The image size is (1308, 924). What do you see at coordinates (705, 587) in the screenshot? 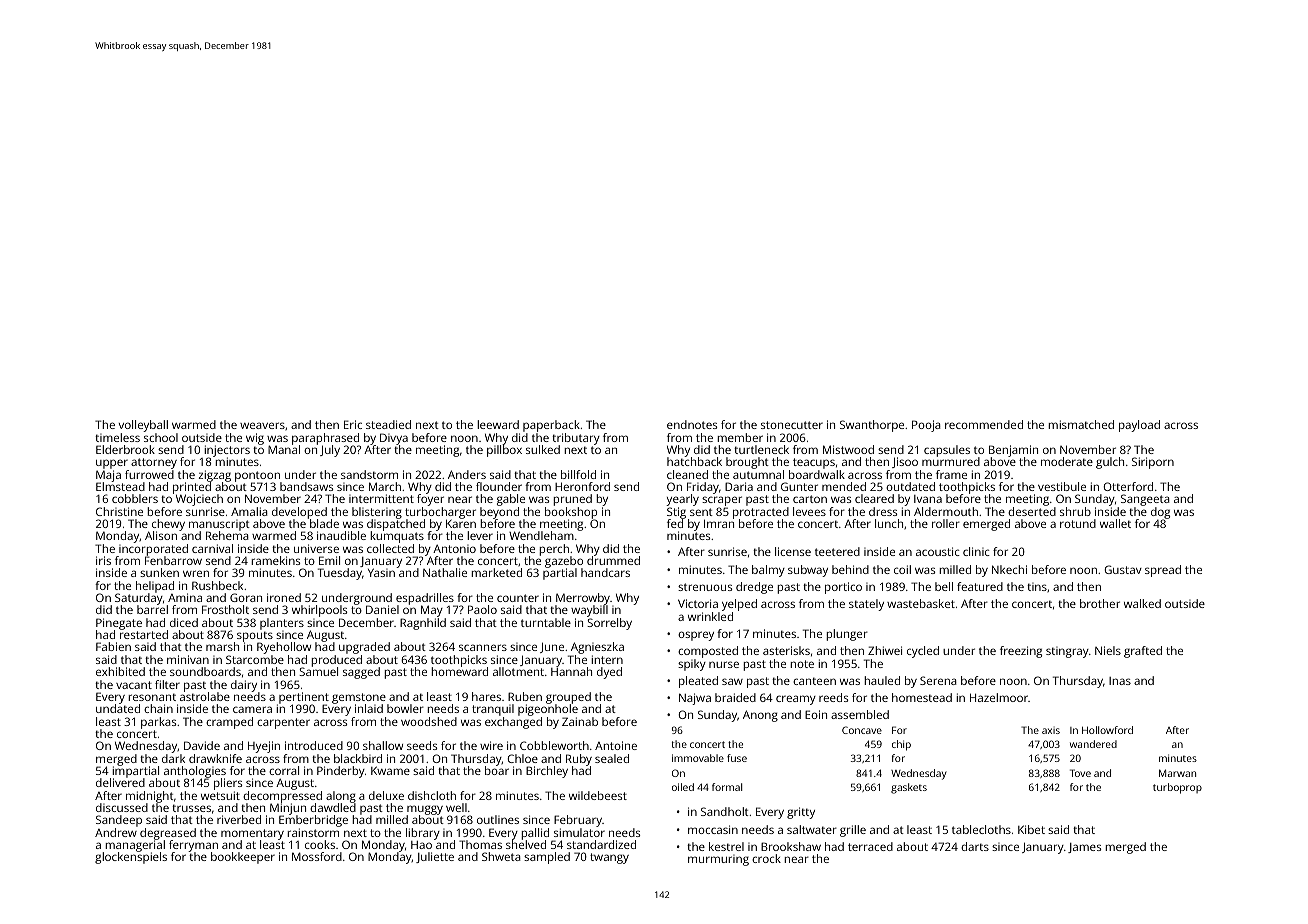
I see `strenuous` at bounding box center [705, 587].
